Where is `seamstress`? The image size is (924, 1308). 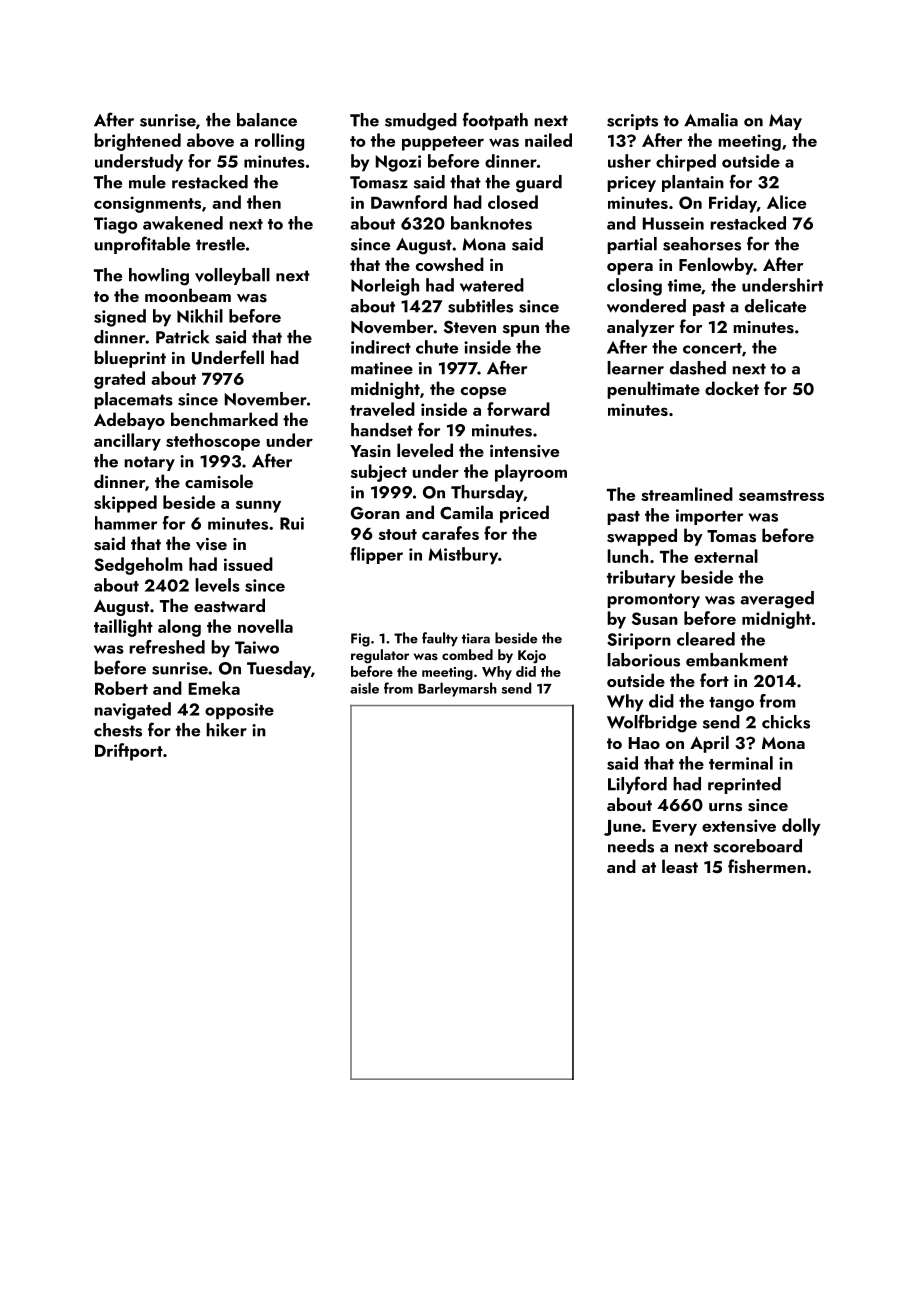 seamstress is located at coordinates (781, 495).
